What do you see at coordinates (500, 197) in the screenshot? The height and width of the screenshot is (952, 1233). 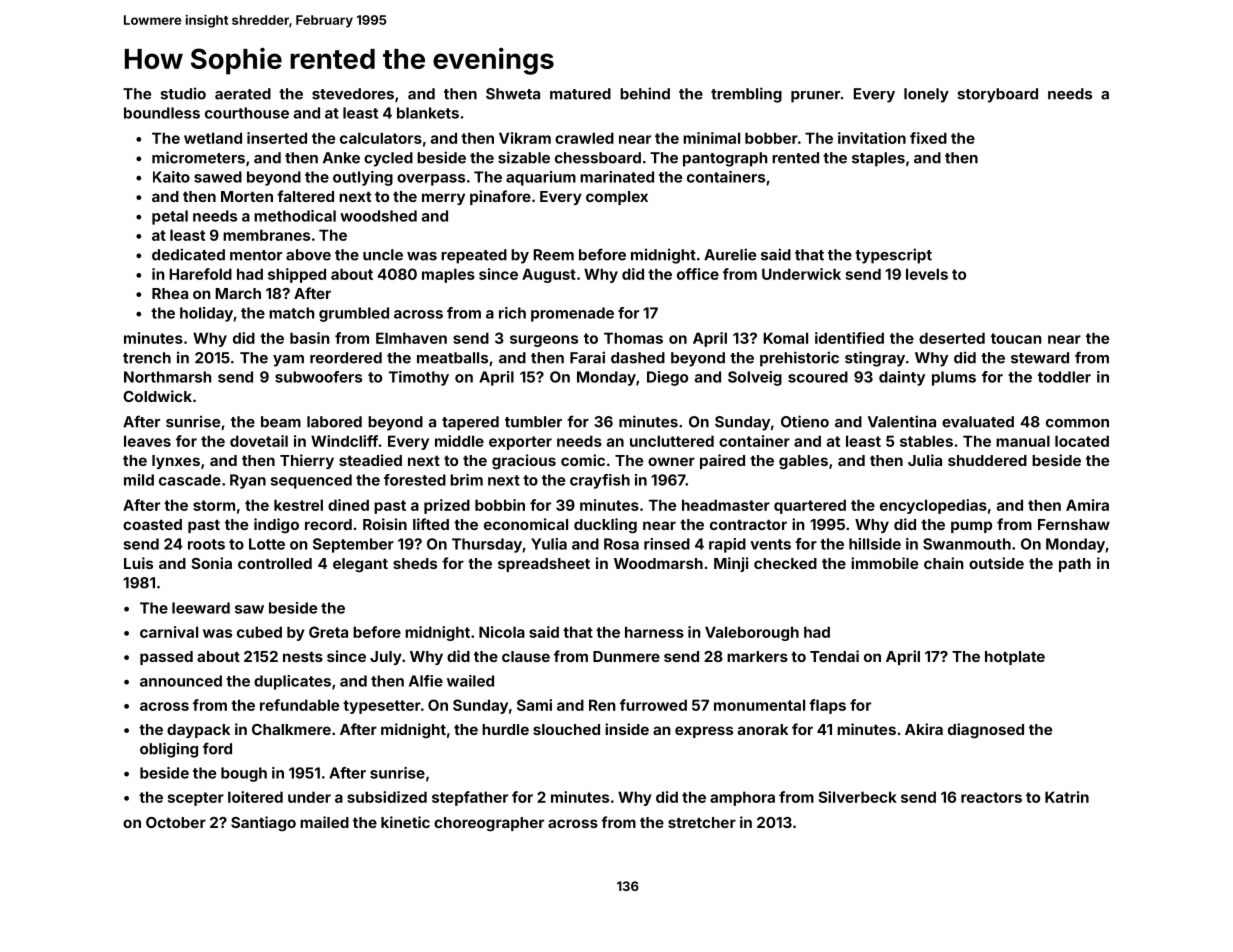 I see `pinafore` at bounding box center [500, 197].
